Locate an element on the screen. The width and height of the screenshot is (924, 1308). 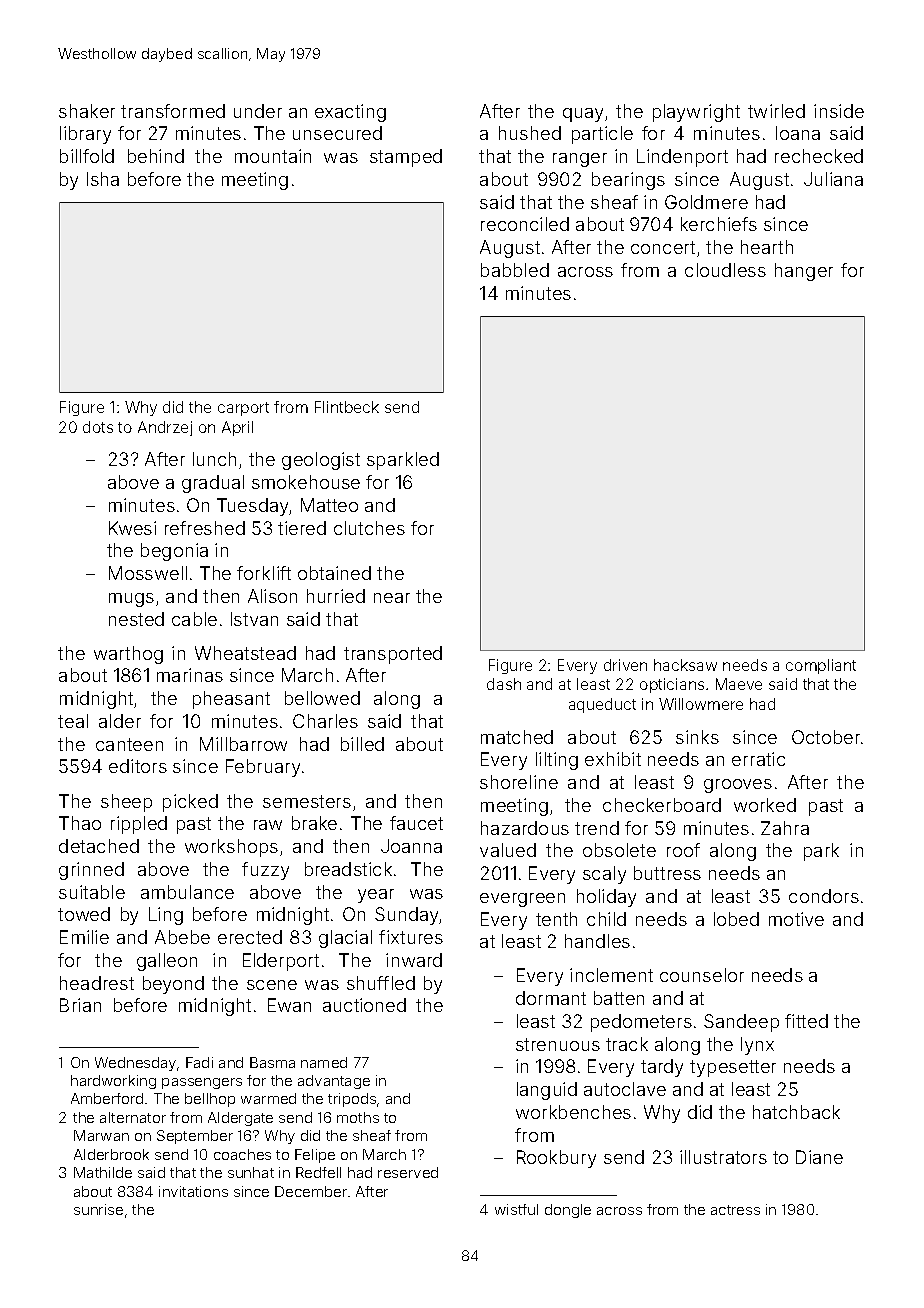
Mathilde is located at coordinates (103, 1172).
